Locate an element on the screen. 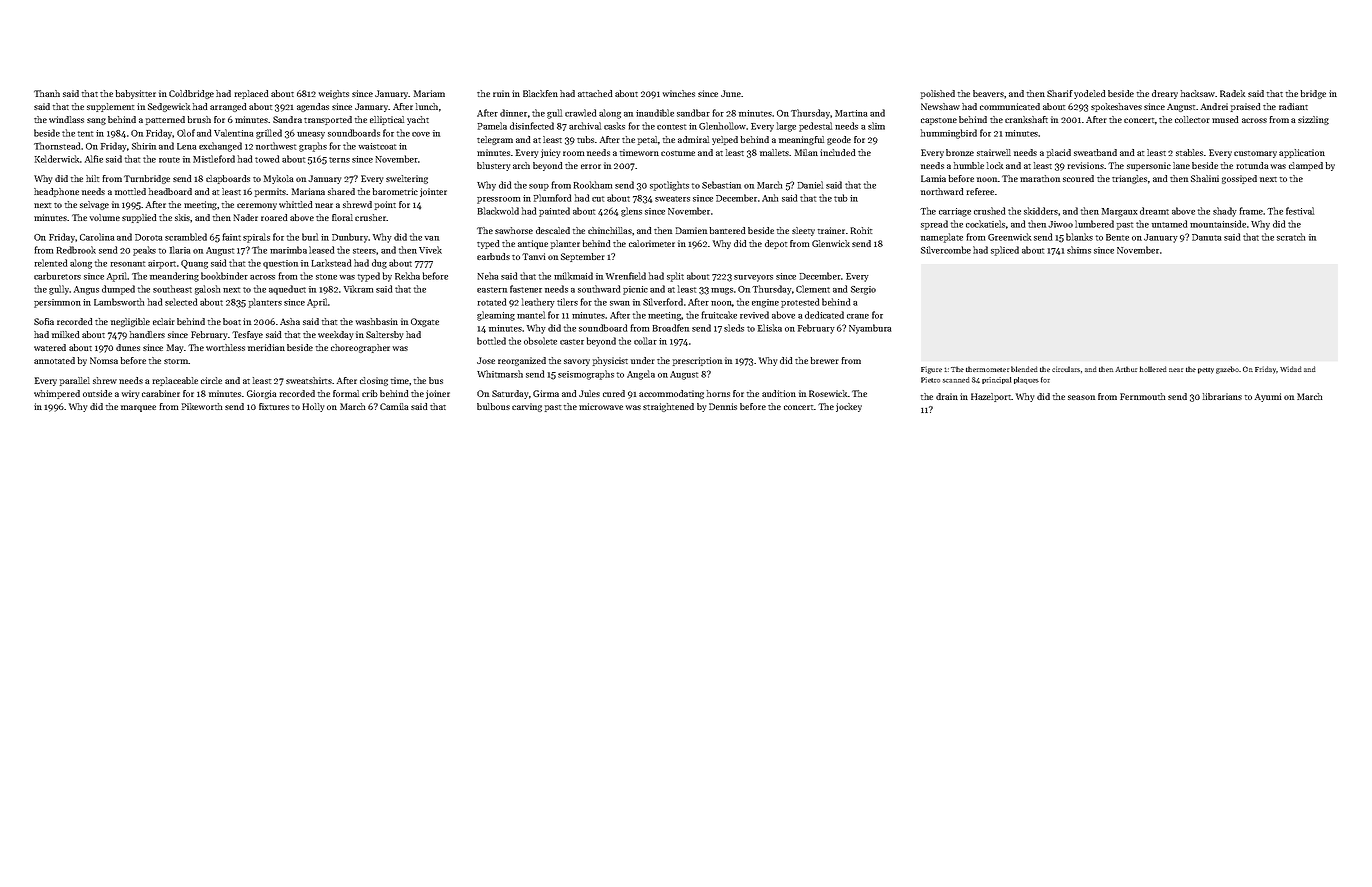 The height and width of the screenshot is (887, 1372). replaced is located at coordinates (251, 94).
